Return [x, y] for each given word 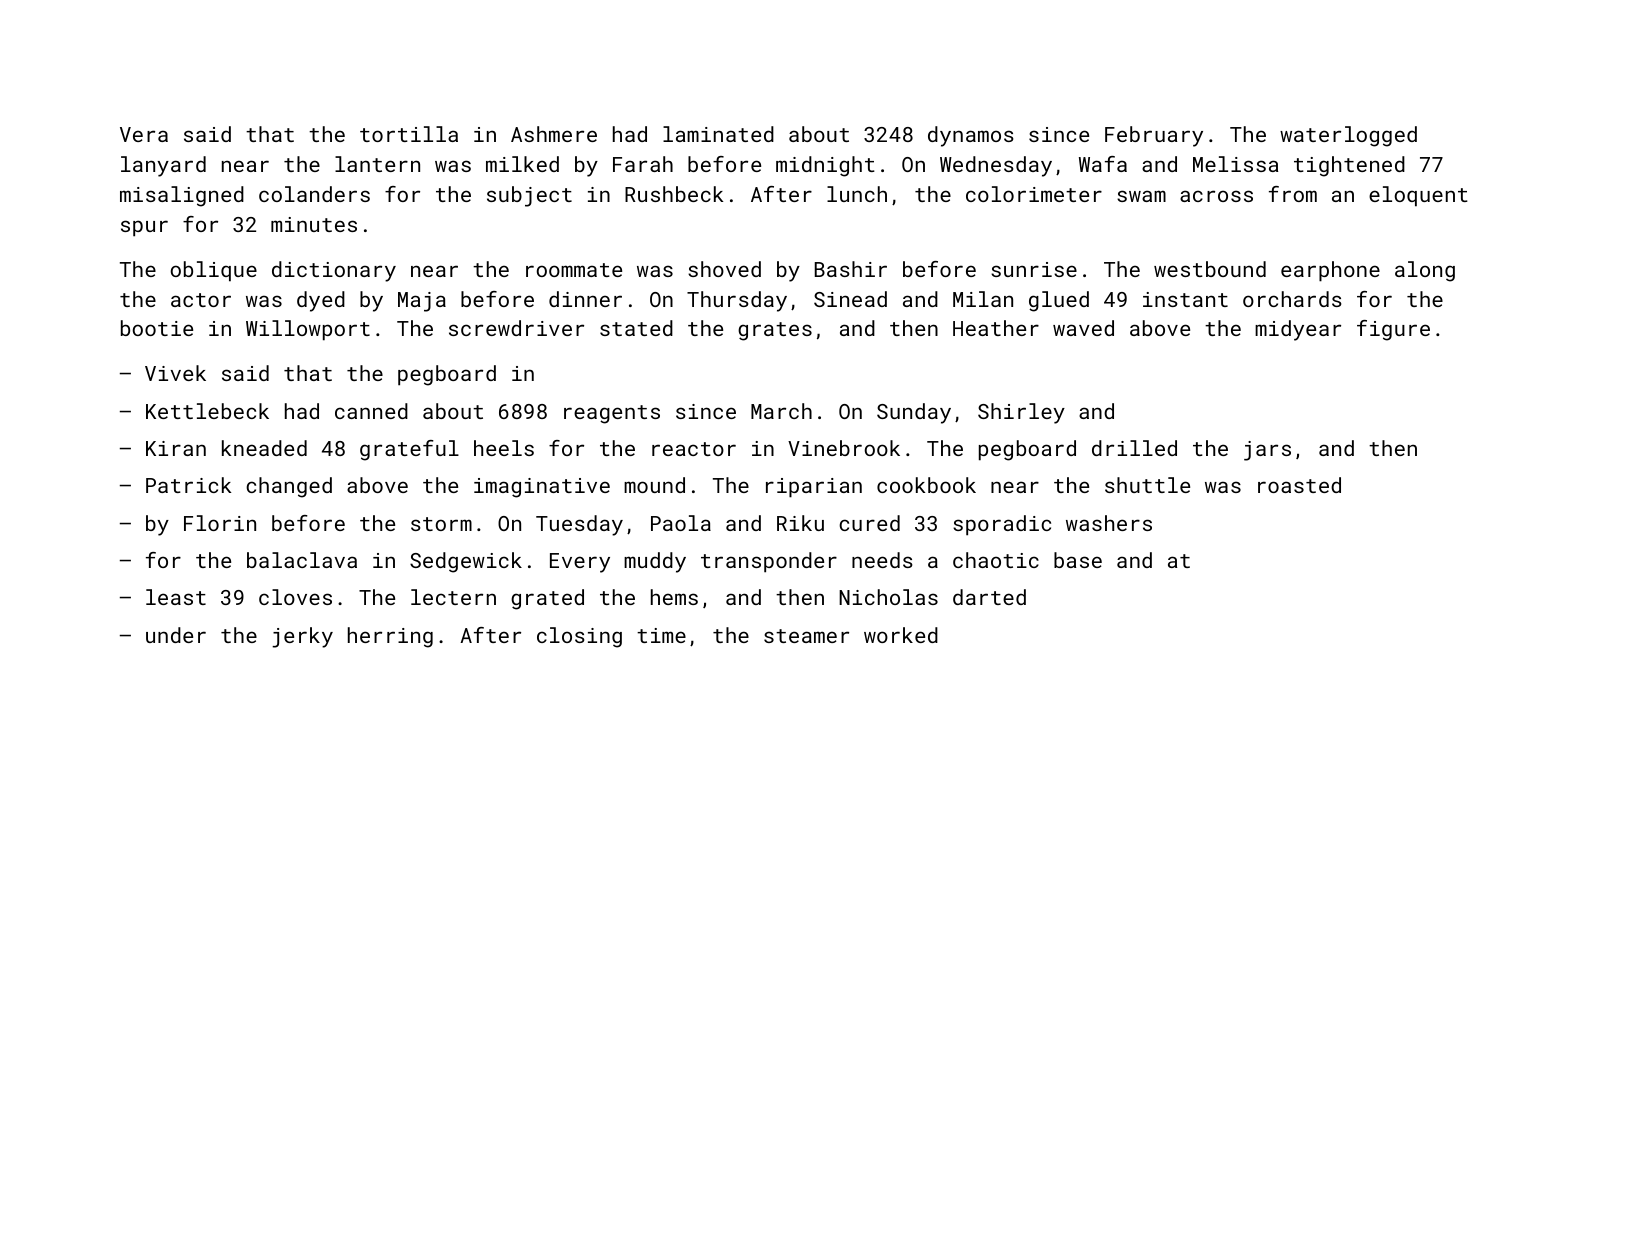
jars [1267, 451]
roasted [1299, 485]
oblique [214, 271]
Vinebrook [844, 448]
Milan [983, 299]
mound [654, 485]
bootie [157, 328]
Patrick [188, 485]
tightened [1349, 166]
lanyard [163, 166]
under [176, 635]
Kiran [176, 448]
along [1425, 271]
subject [529, 196]
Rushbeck [674, 194]
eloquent [1418, 196]
